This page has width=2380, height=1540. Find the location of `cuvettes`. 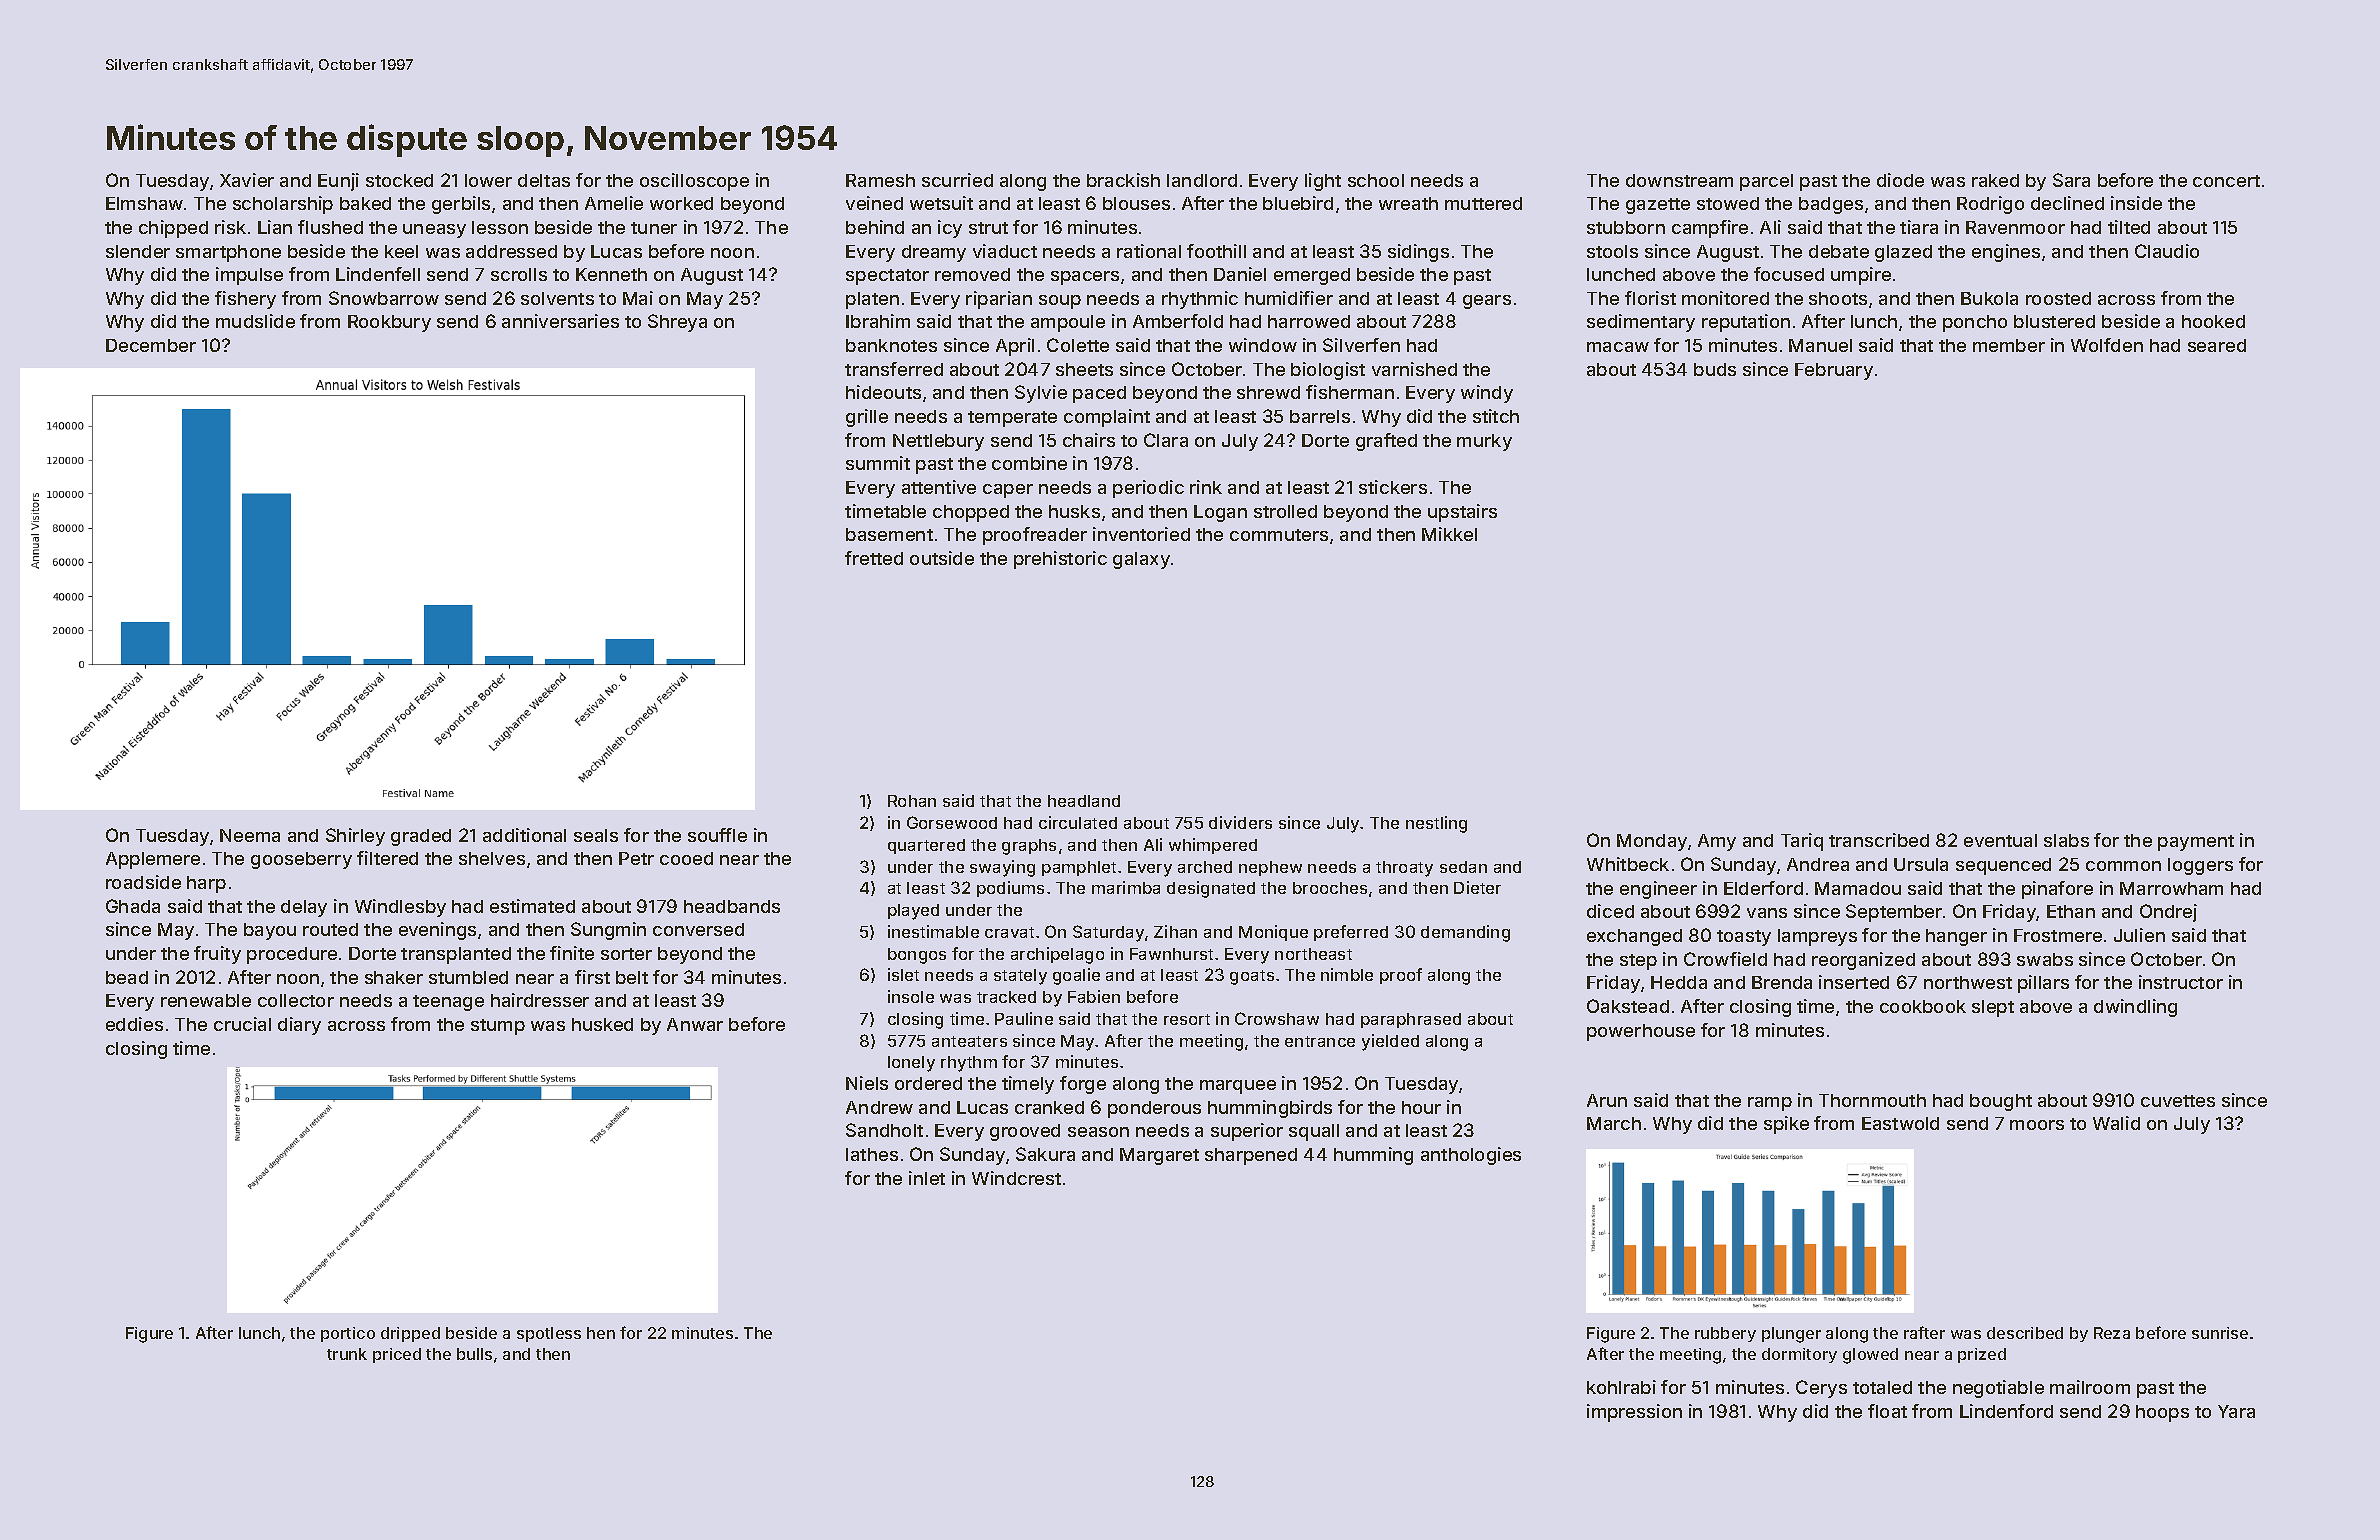

cuvettes is located at coordinates (2178, 1101).
